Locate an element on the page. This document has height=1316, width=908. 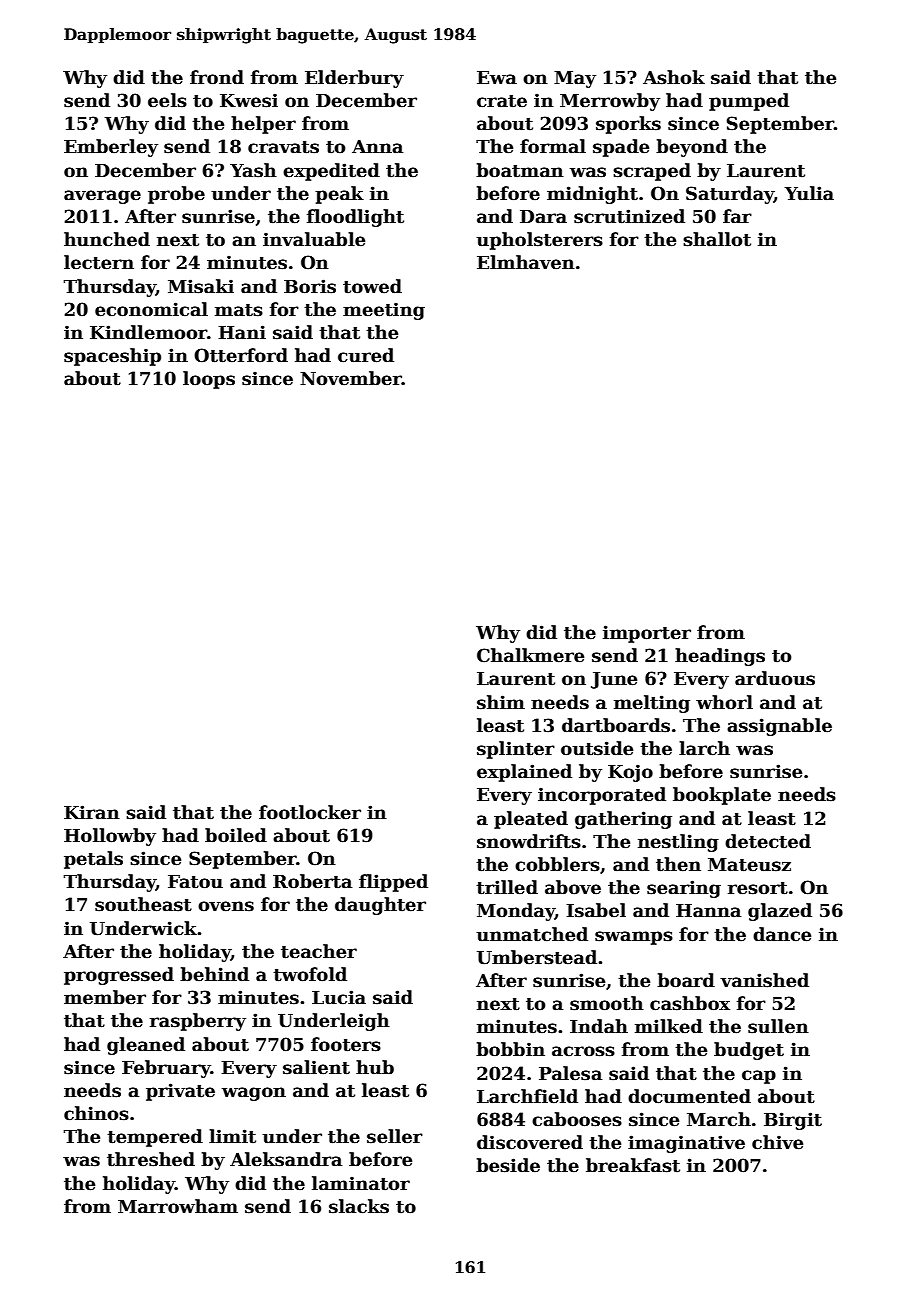
footlocker is located at coordinates (310, 812).
